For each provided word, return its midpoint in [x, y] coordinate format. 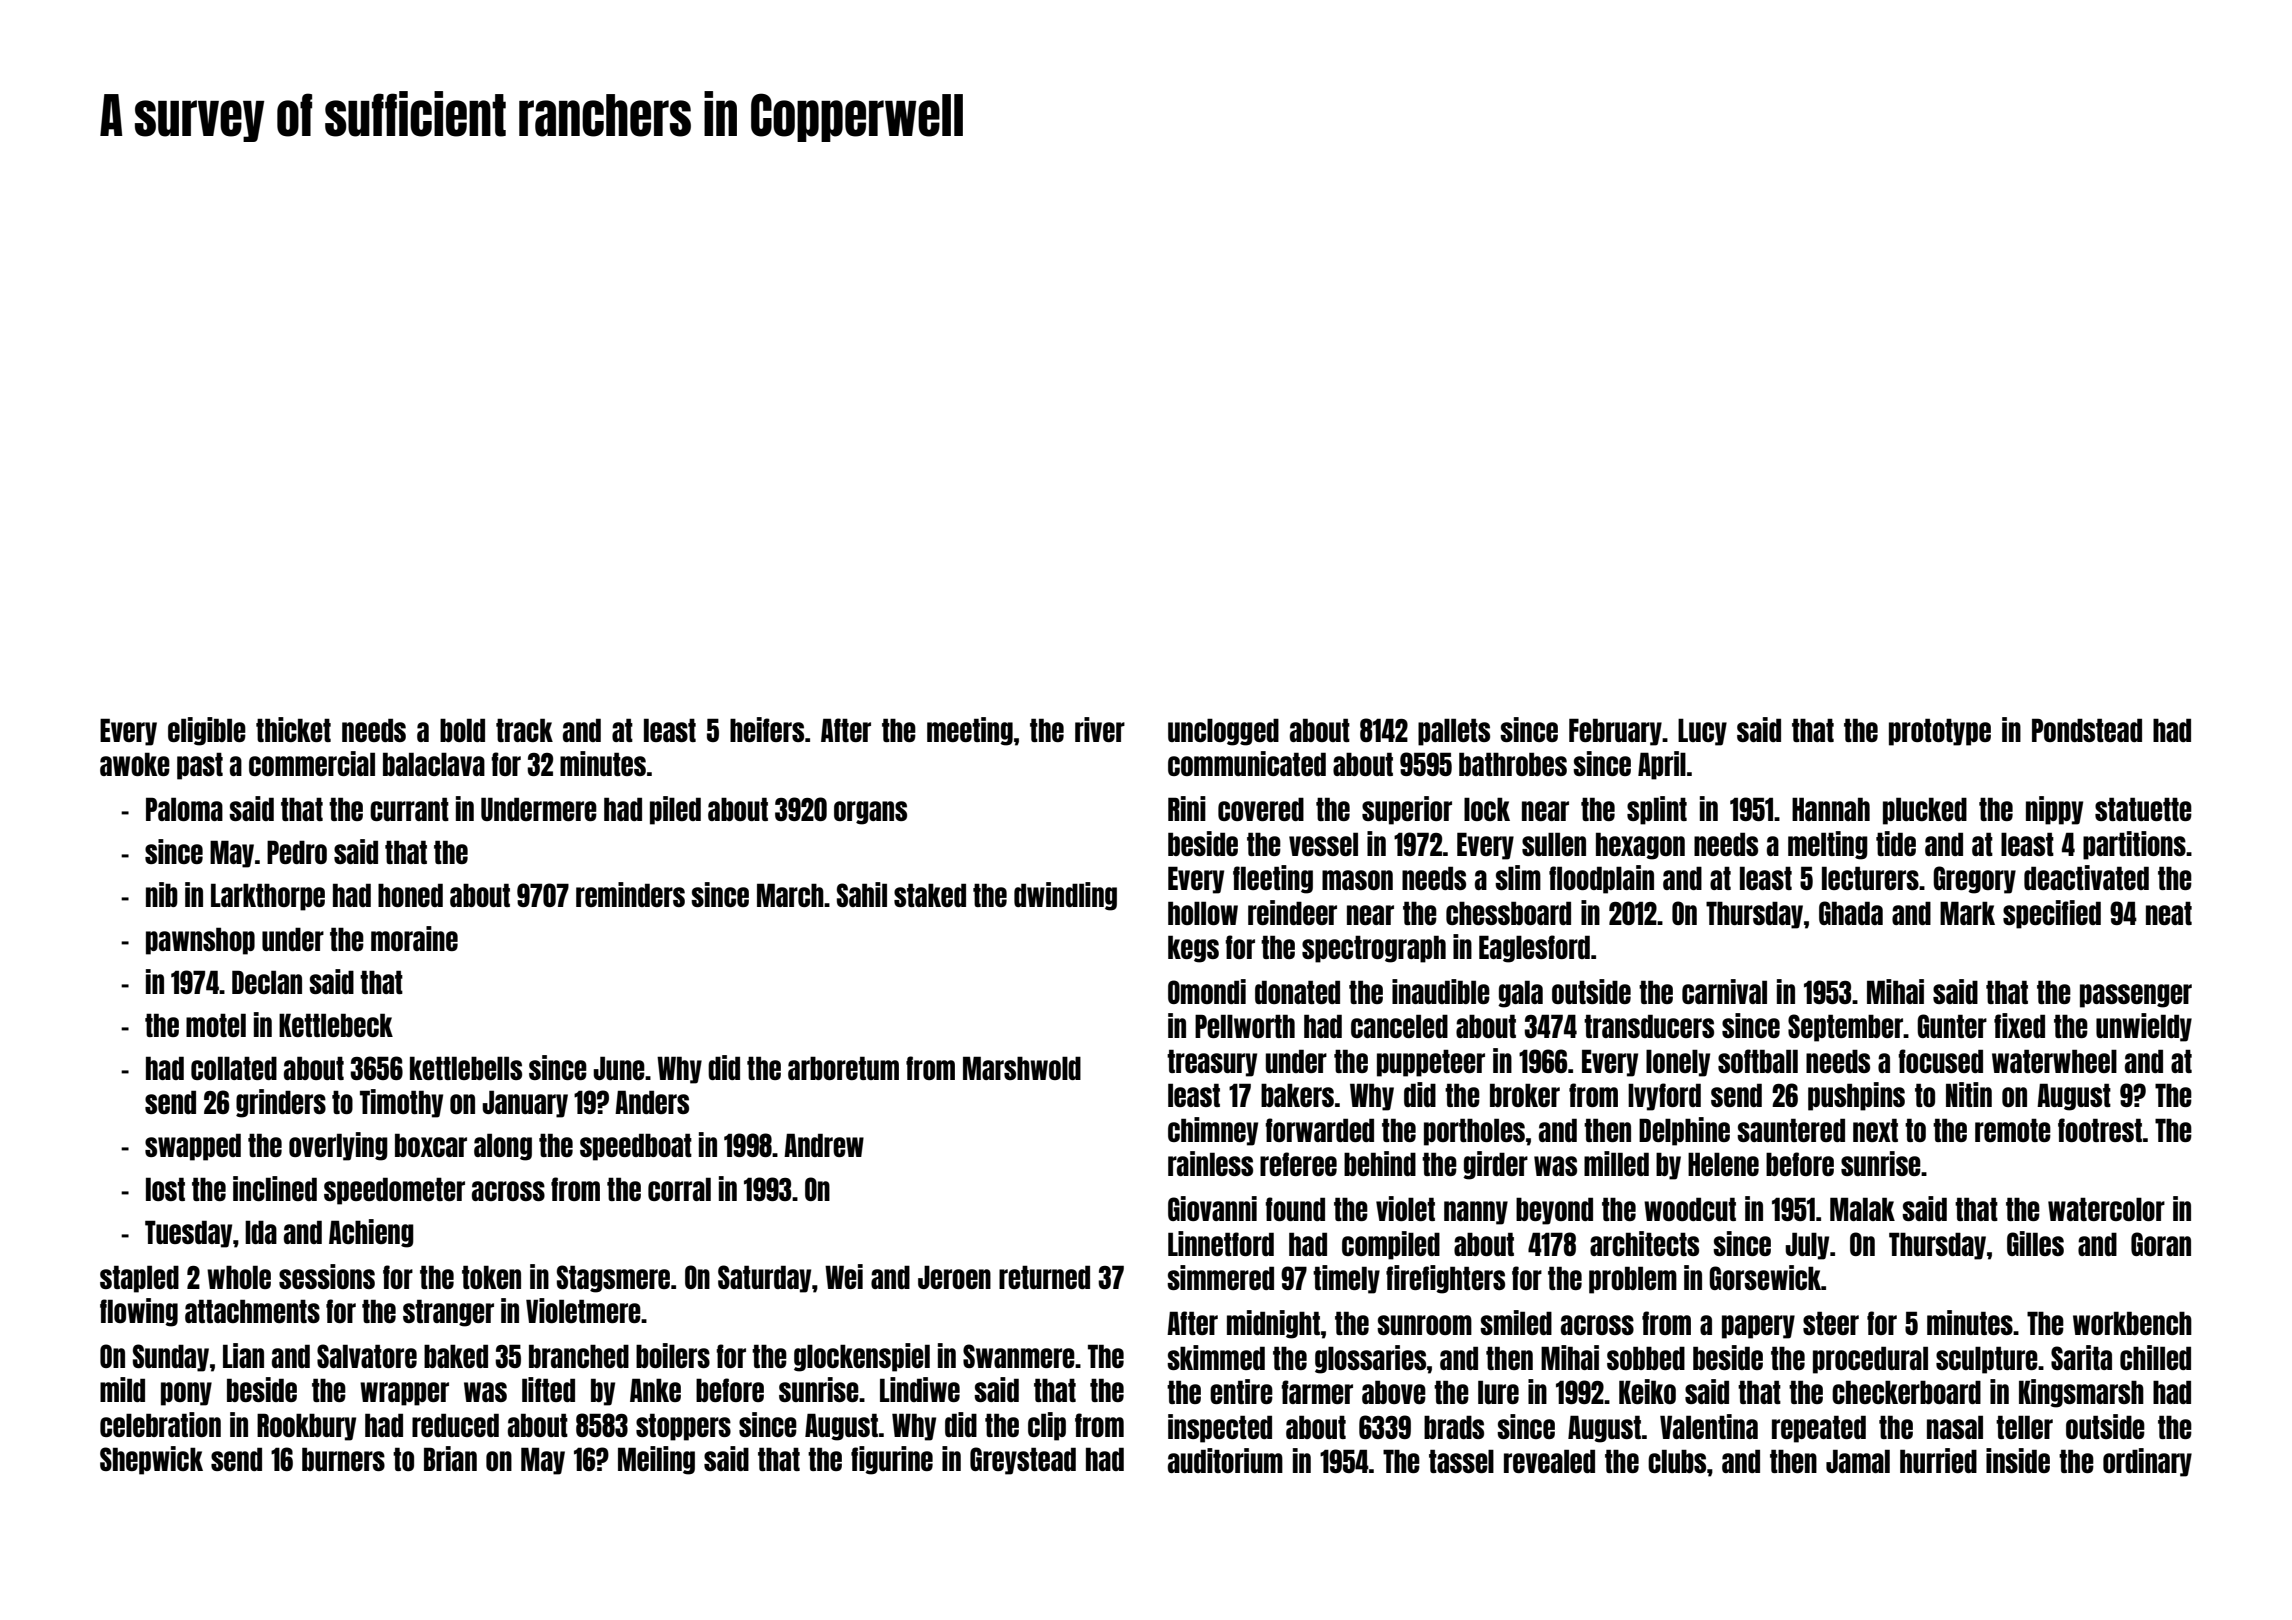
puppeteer [1431, 1063]
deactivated [2086, 877]
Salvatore [367, 1356]
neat [2169, 913]
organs [870, 813]
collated [234, 1068]
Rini [1187, 808]
